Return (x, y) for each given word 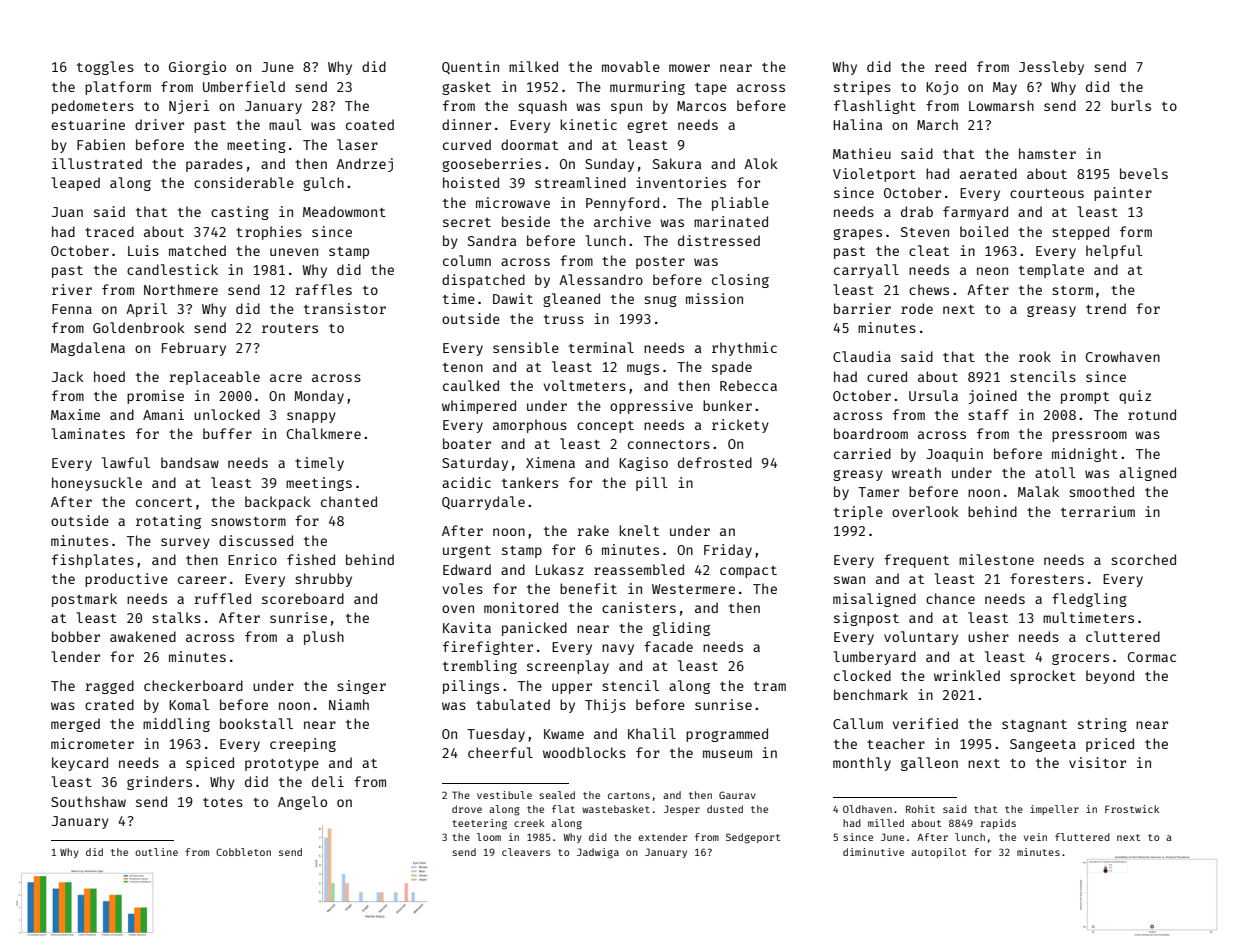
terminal (601, 347)
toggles (105, 68)
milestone (996, 559)
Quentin (470, 67)
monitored (521, 607)
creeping (303, 745)
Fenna (72, 309)
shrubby (323, 580)
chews (929, 289)
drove (467, 809)
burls (1131, 105)
